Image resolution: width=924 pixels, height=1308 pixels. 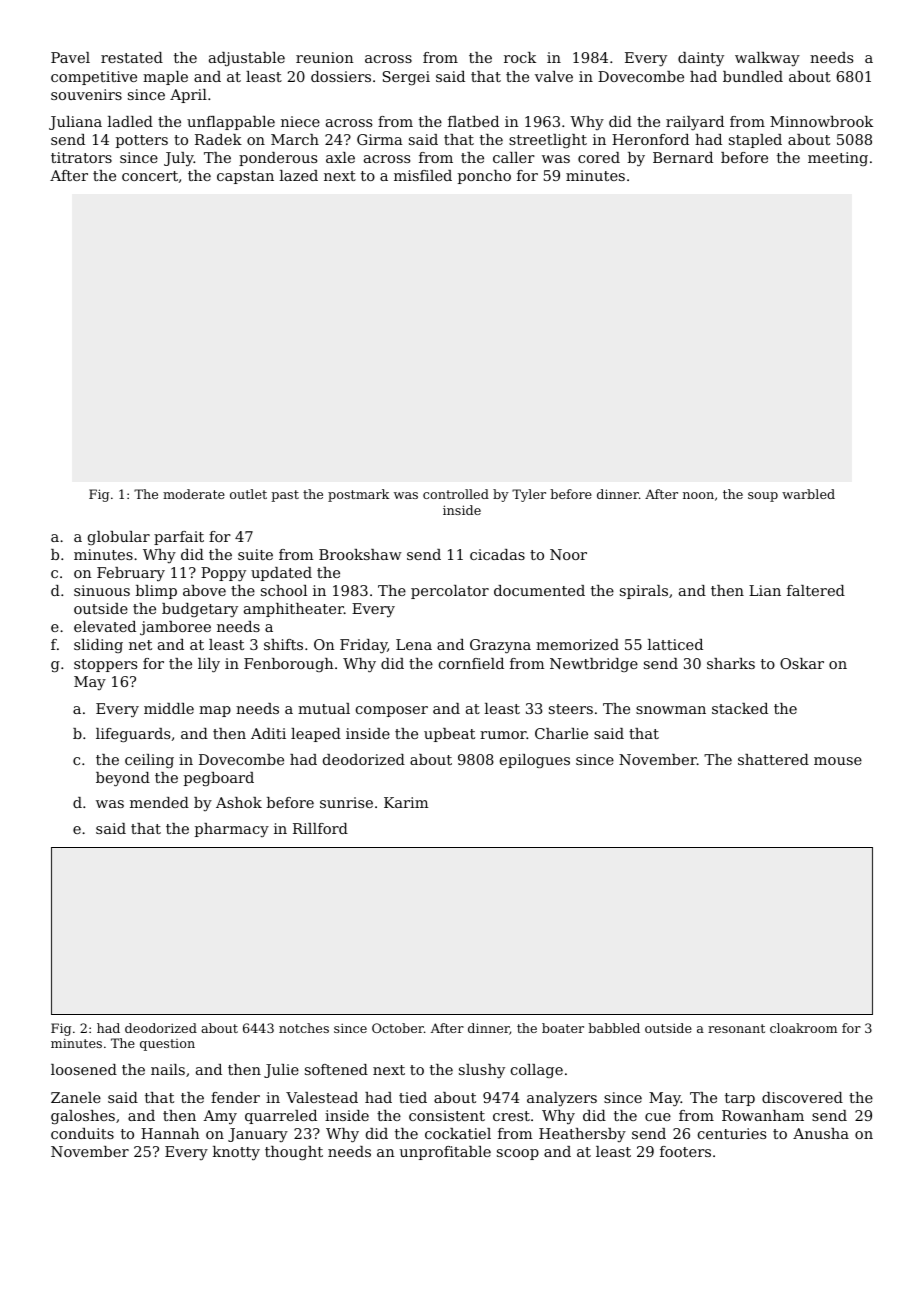 What do you see at coordinates (200, 610) in the screenshot?
I see `budgetary` at bounding box center [200, 610].
